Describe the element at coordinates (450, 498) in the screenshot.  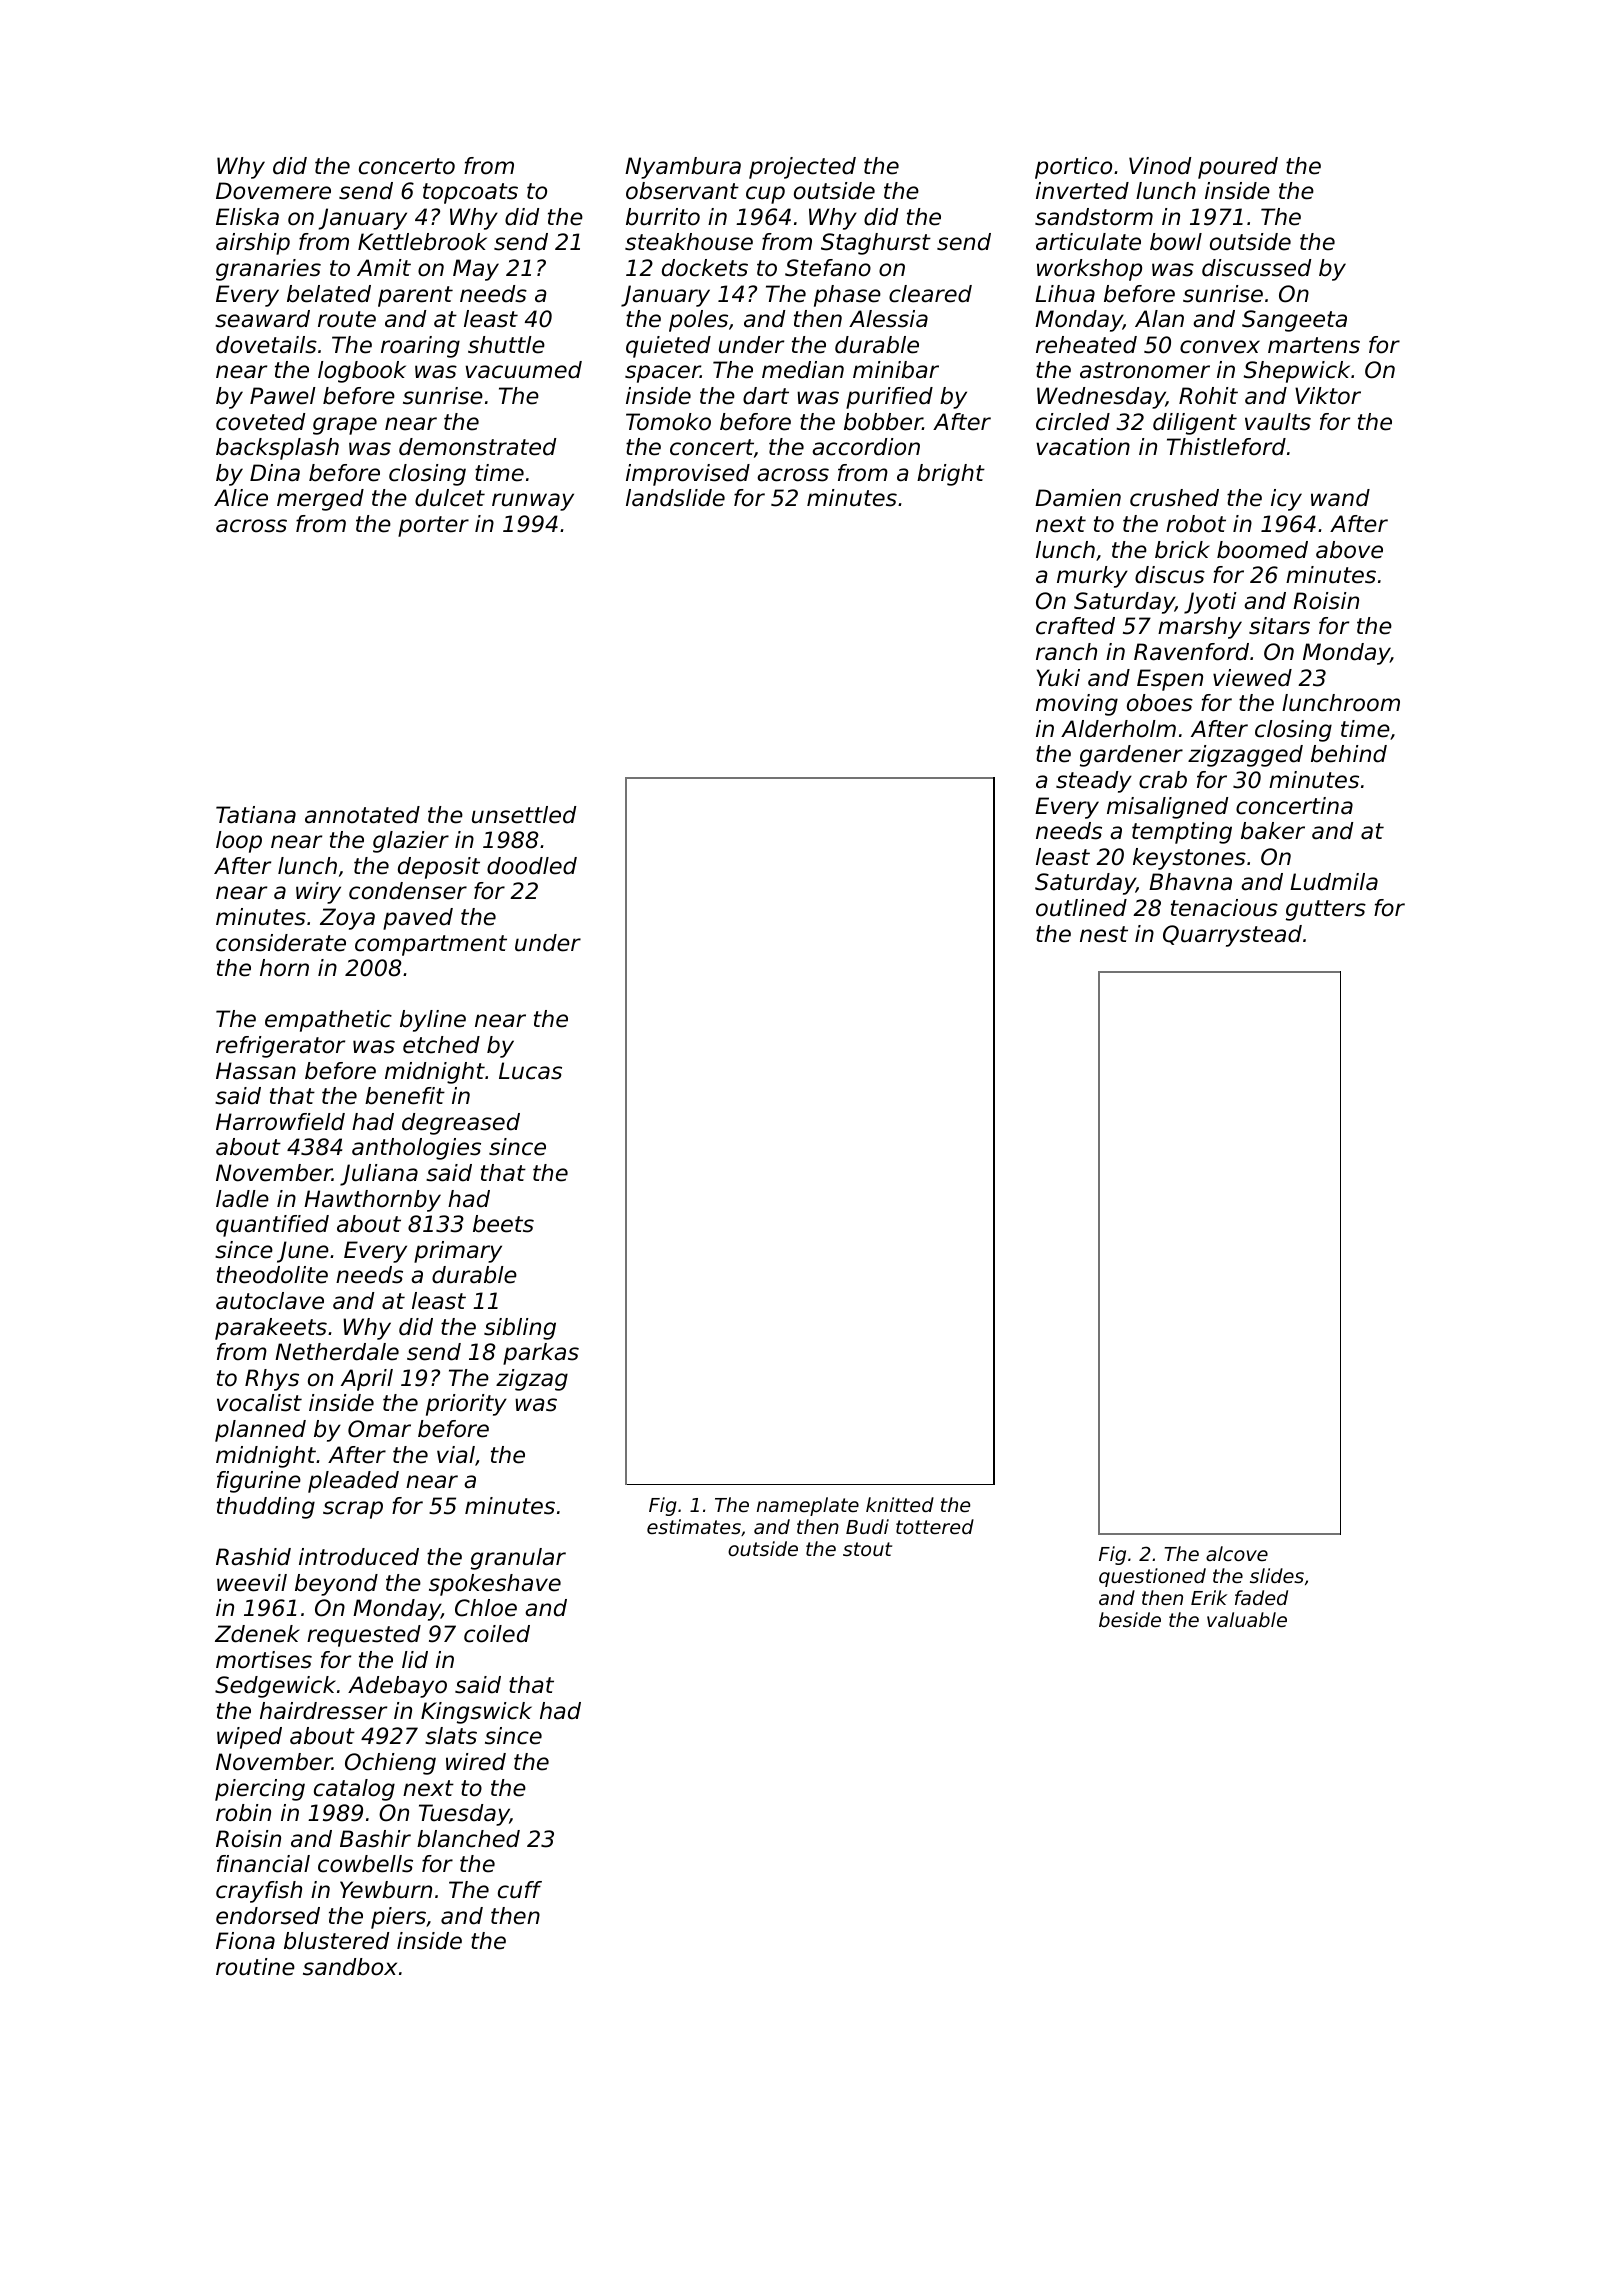
I see `dulcet` at that location.
